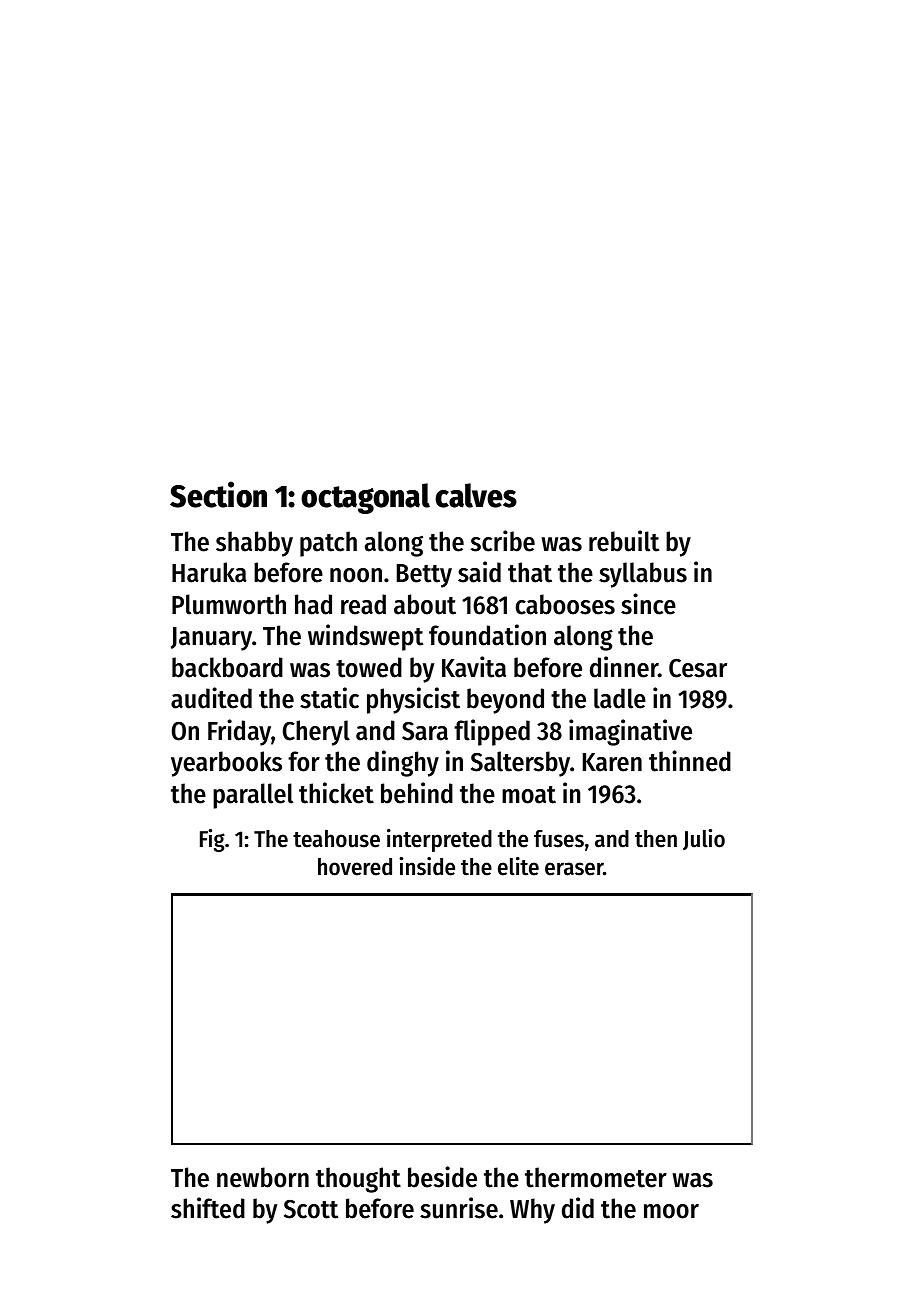 This screenshot has width=924, height=1311. I want to click on eraser, so click(574, 869).
